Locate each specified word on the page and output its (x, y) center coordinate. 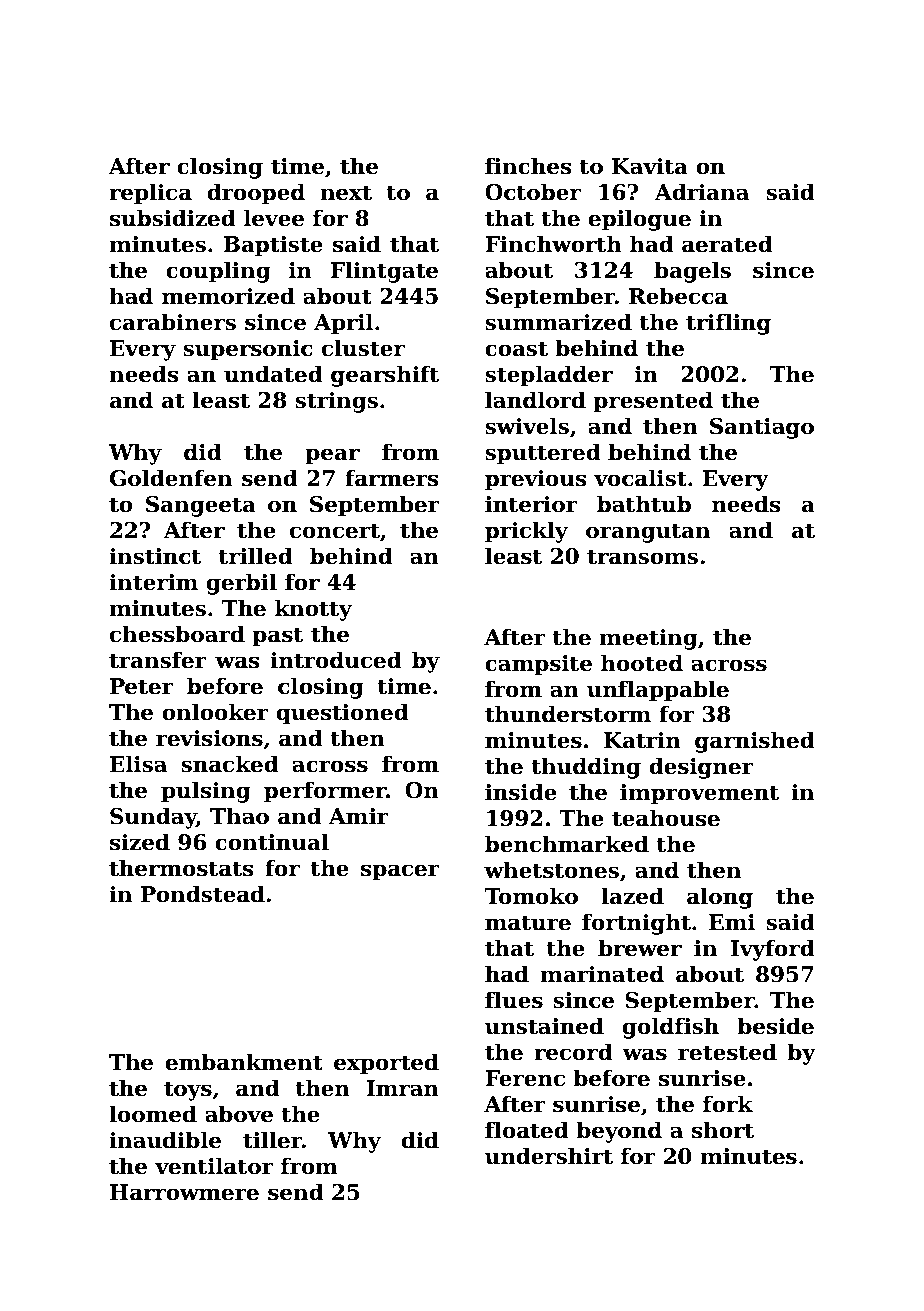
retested (727, 1052)
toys (188, 1091)
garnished (755, 742)
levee (274, 218)
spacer (400, 872)
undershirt (549, 1156)
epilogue (640, 220)
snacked (230, 764)
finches (528, 166)
